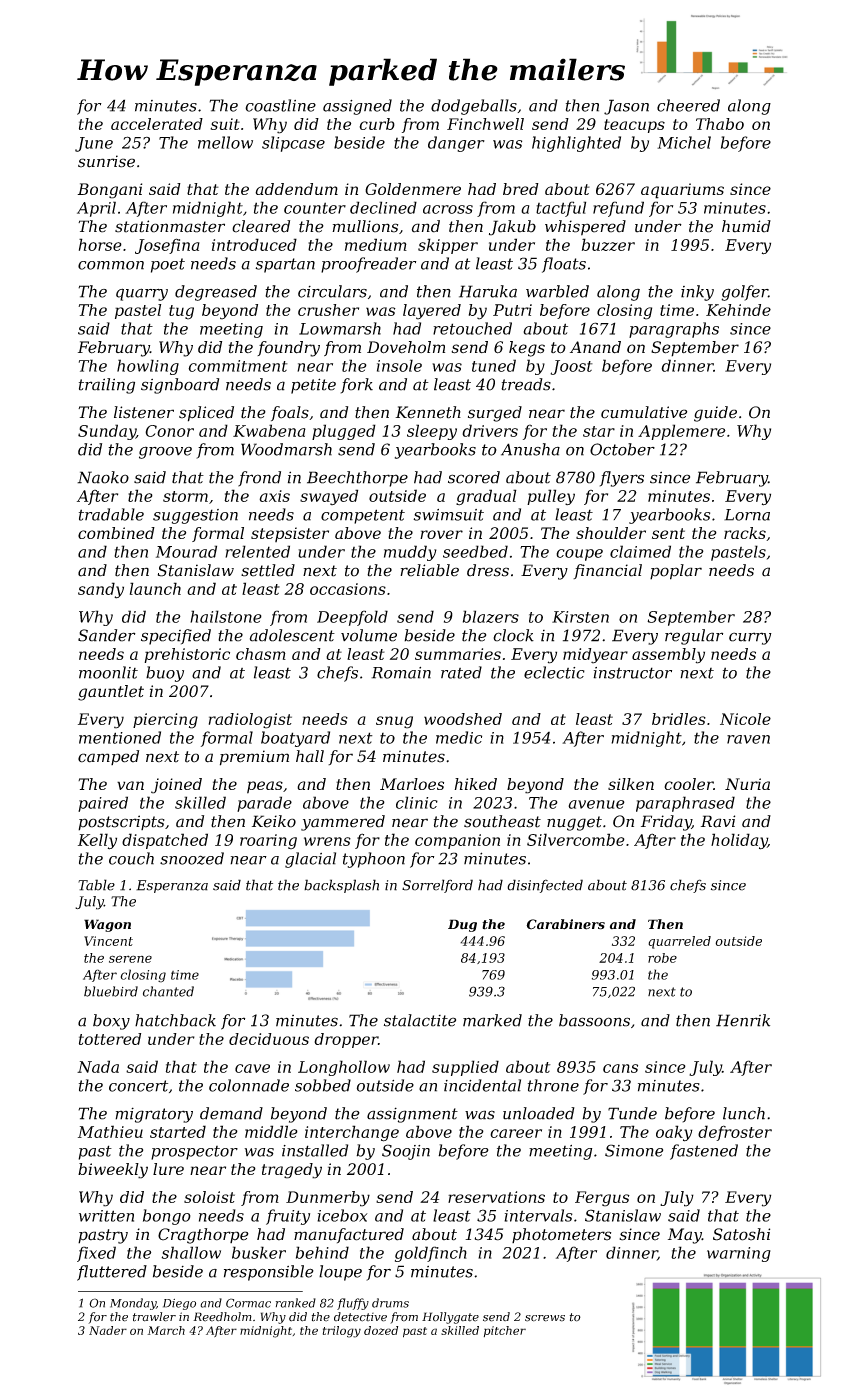  I want to click on coastline, so click(280, 105).
